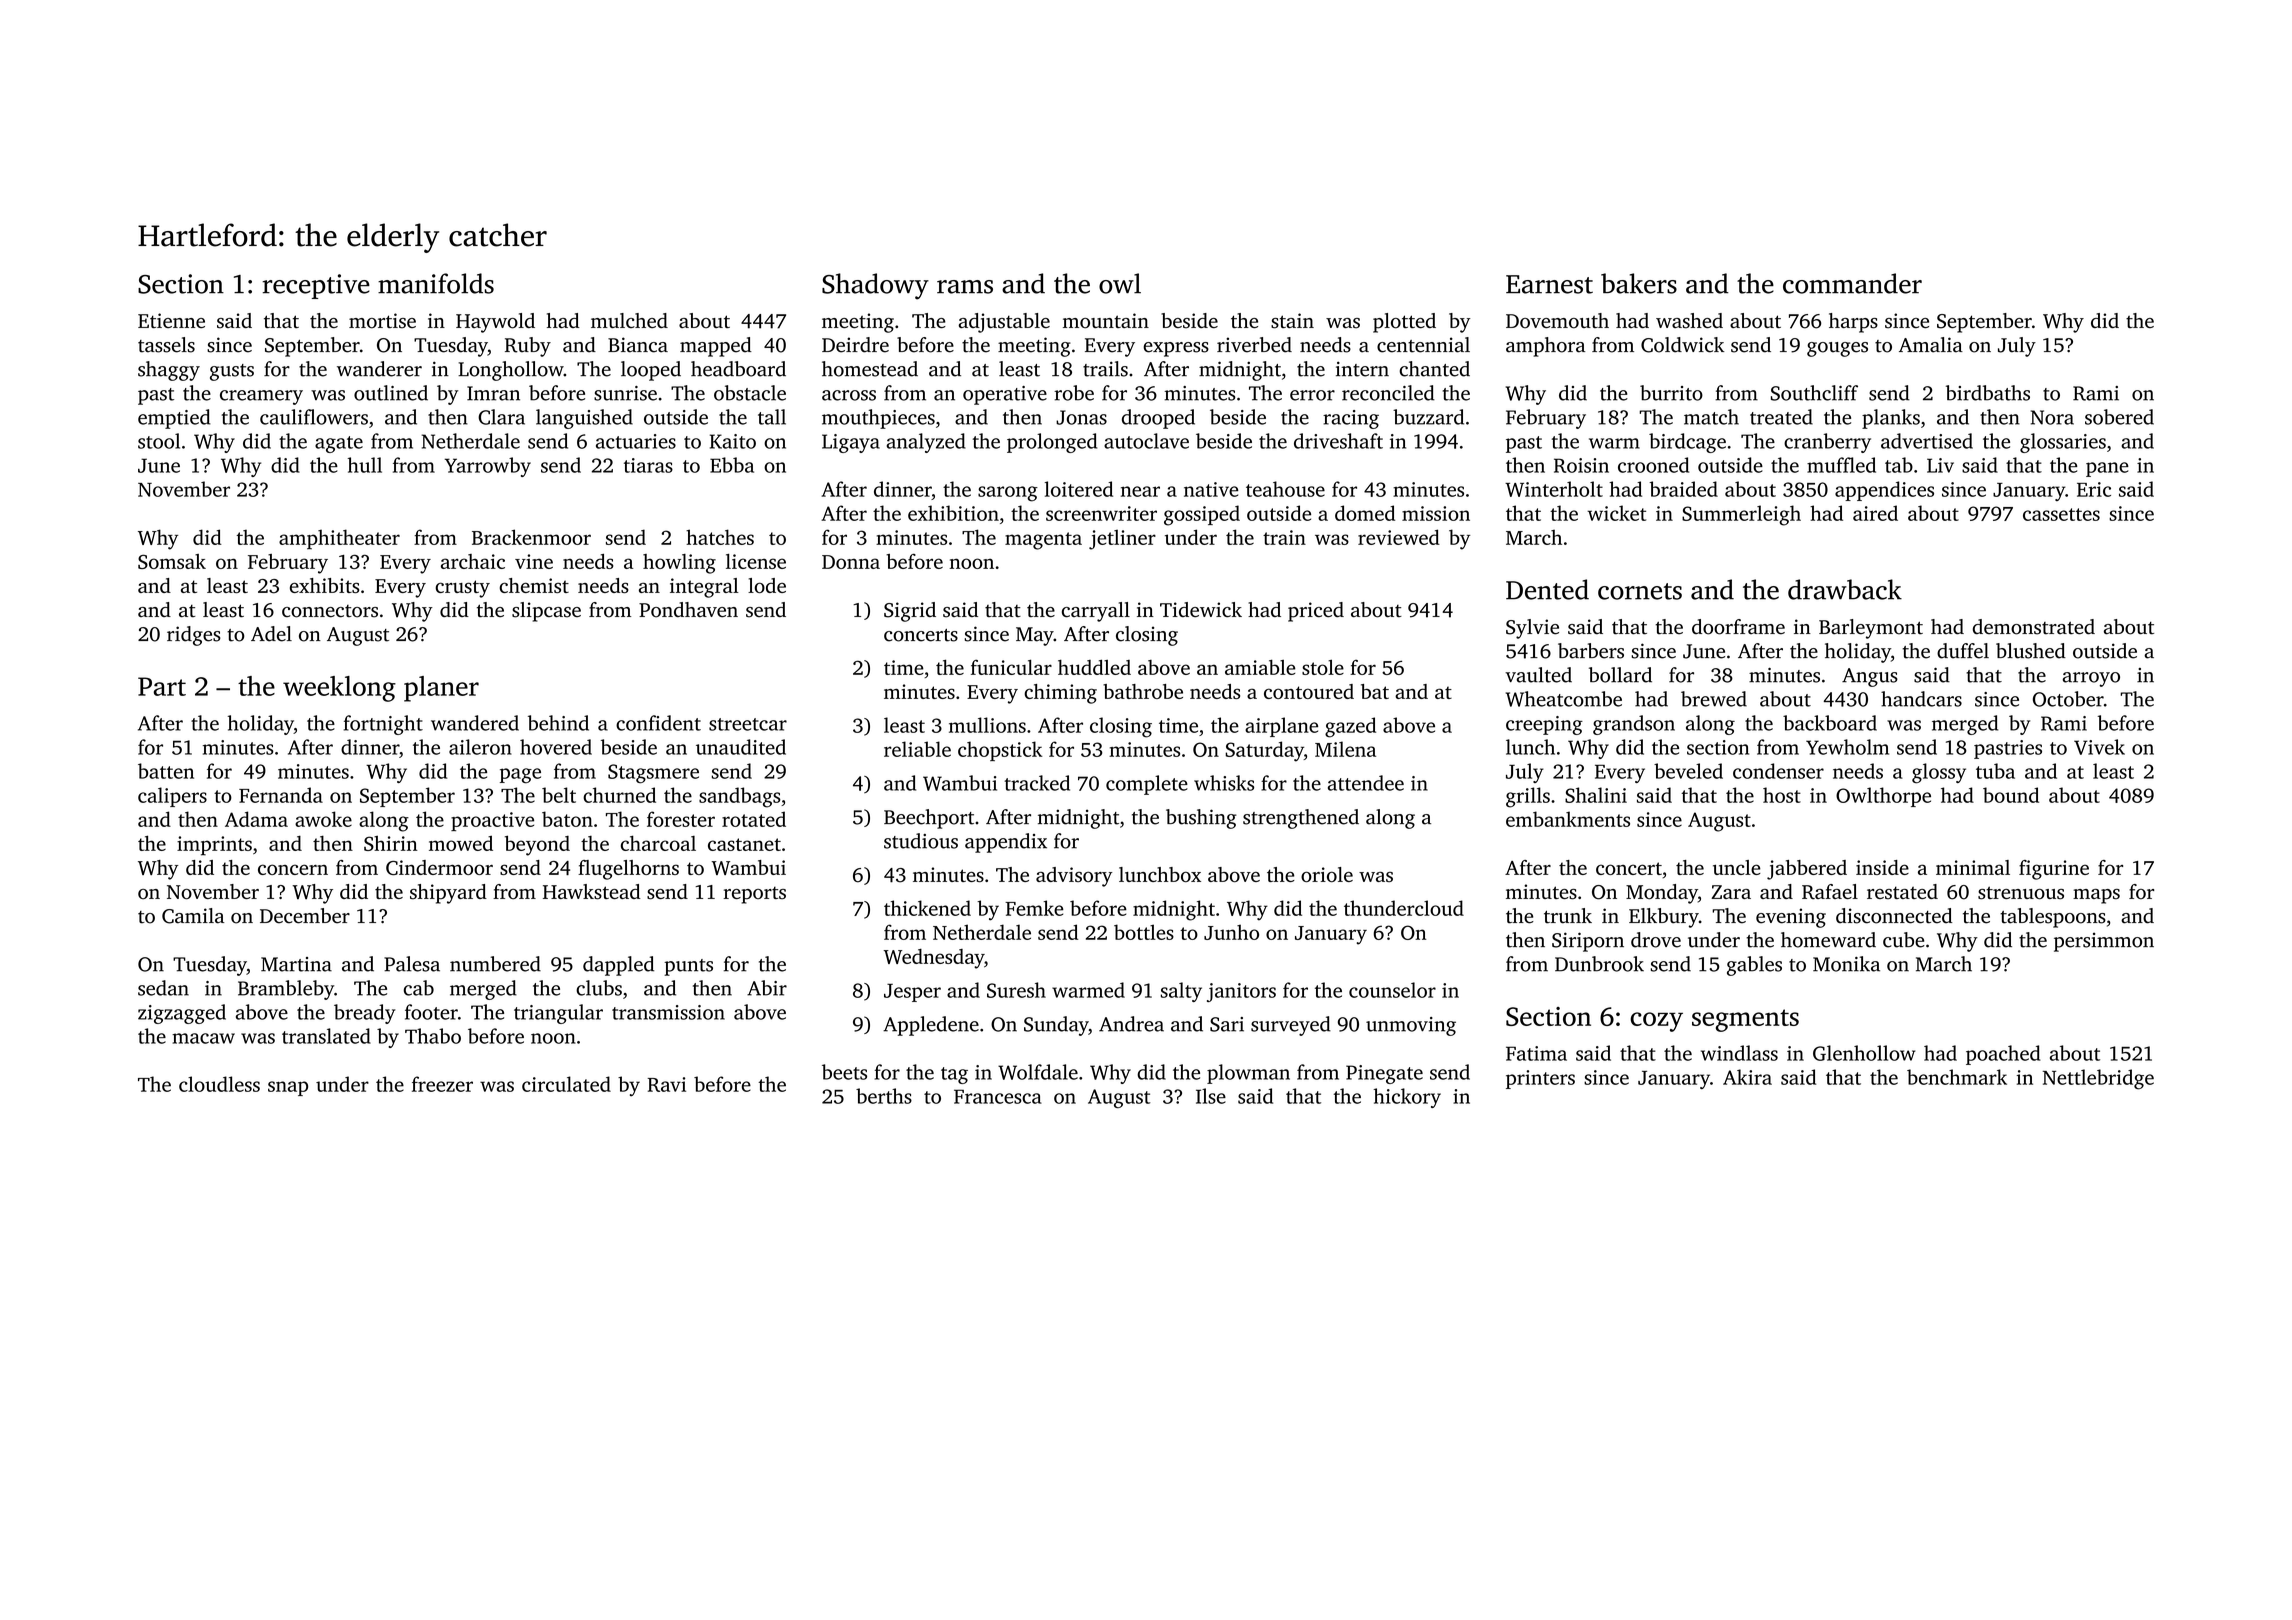 This document has width=2292, height=1620. Describe the element at coordinates (987, 725) in the document. I see `mullions` at that location.
